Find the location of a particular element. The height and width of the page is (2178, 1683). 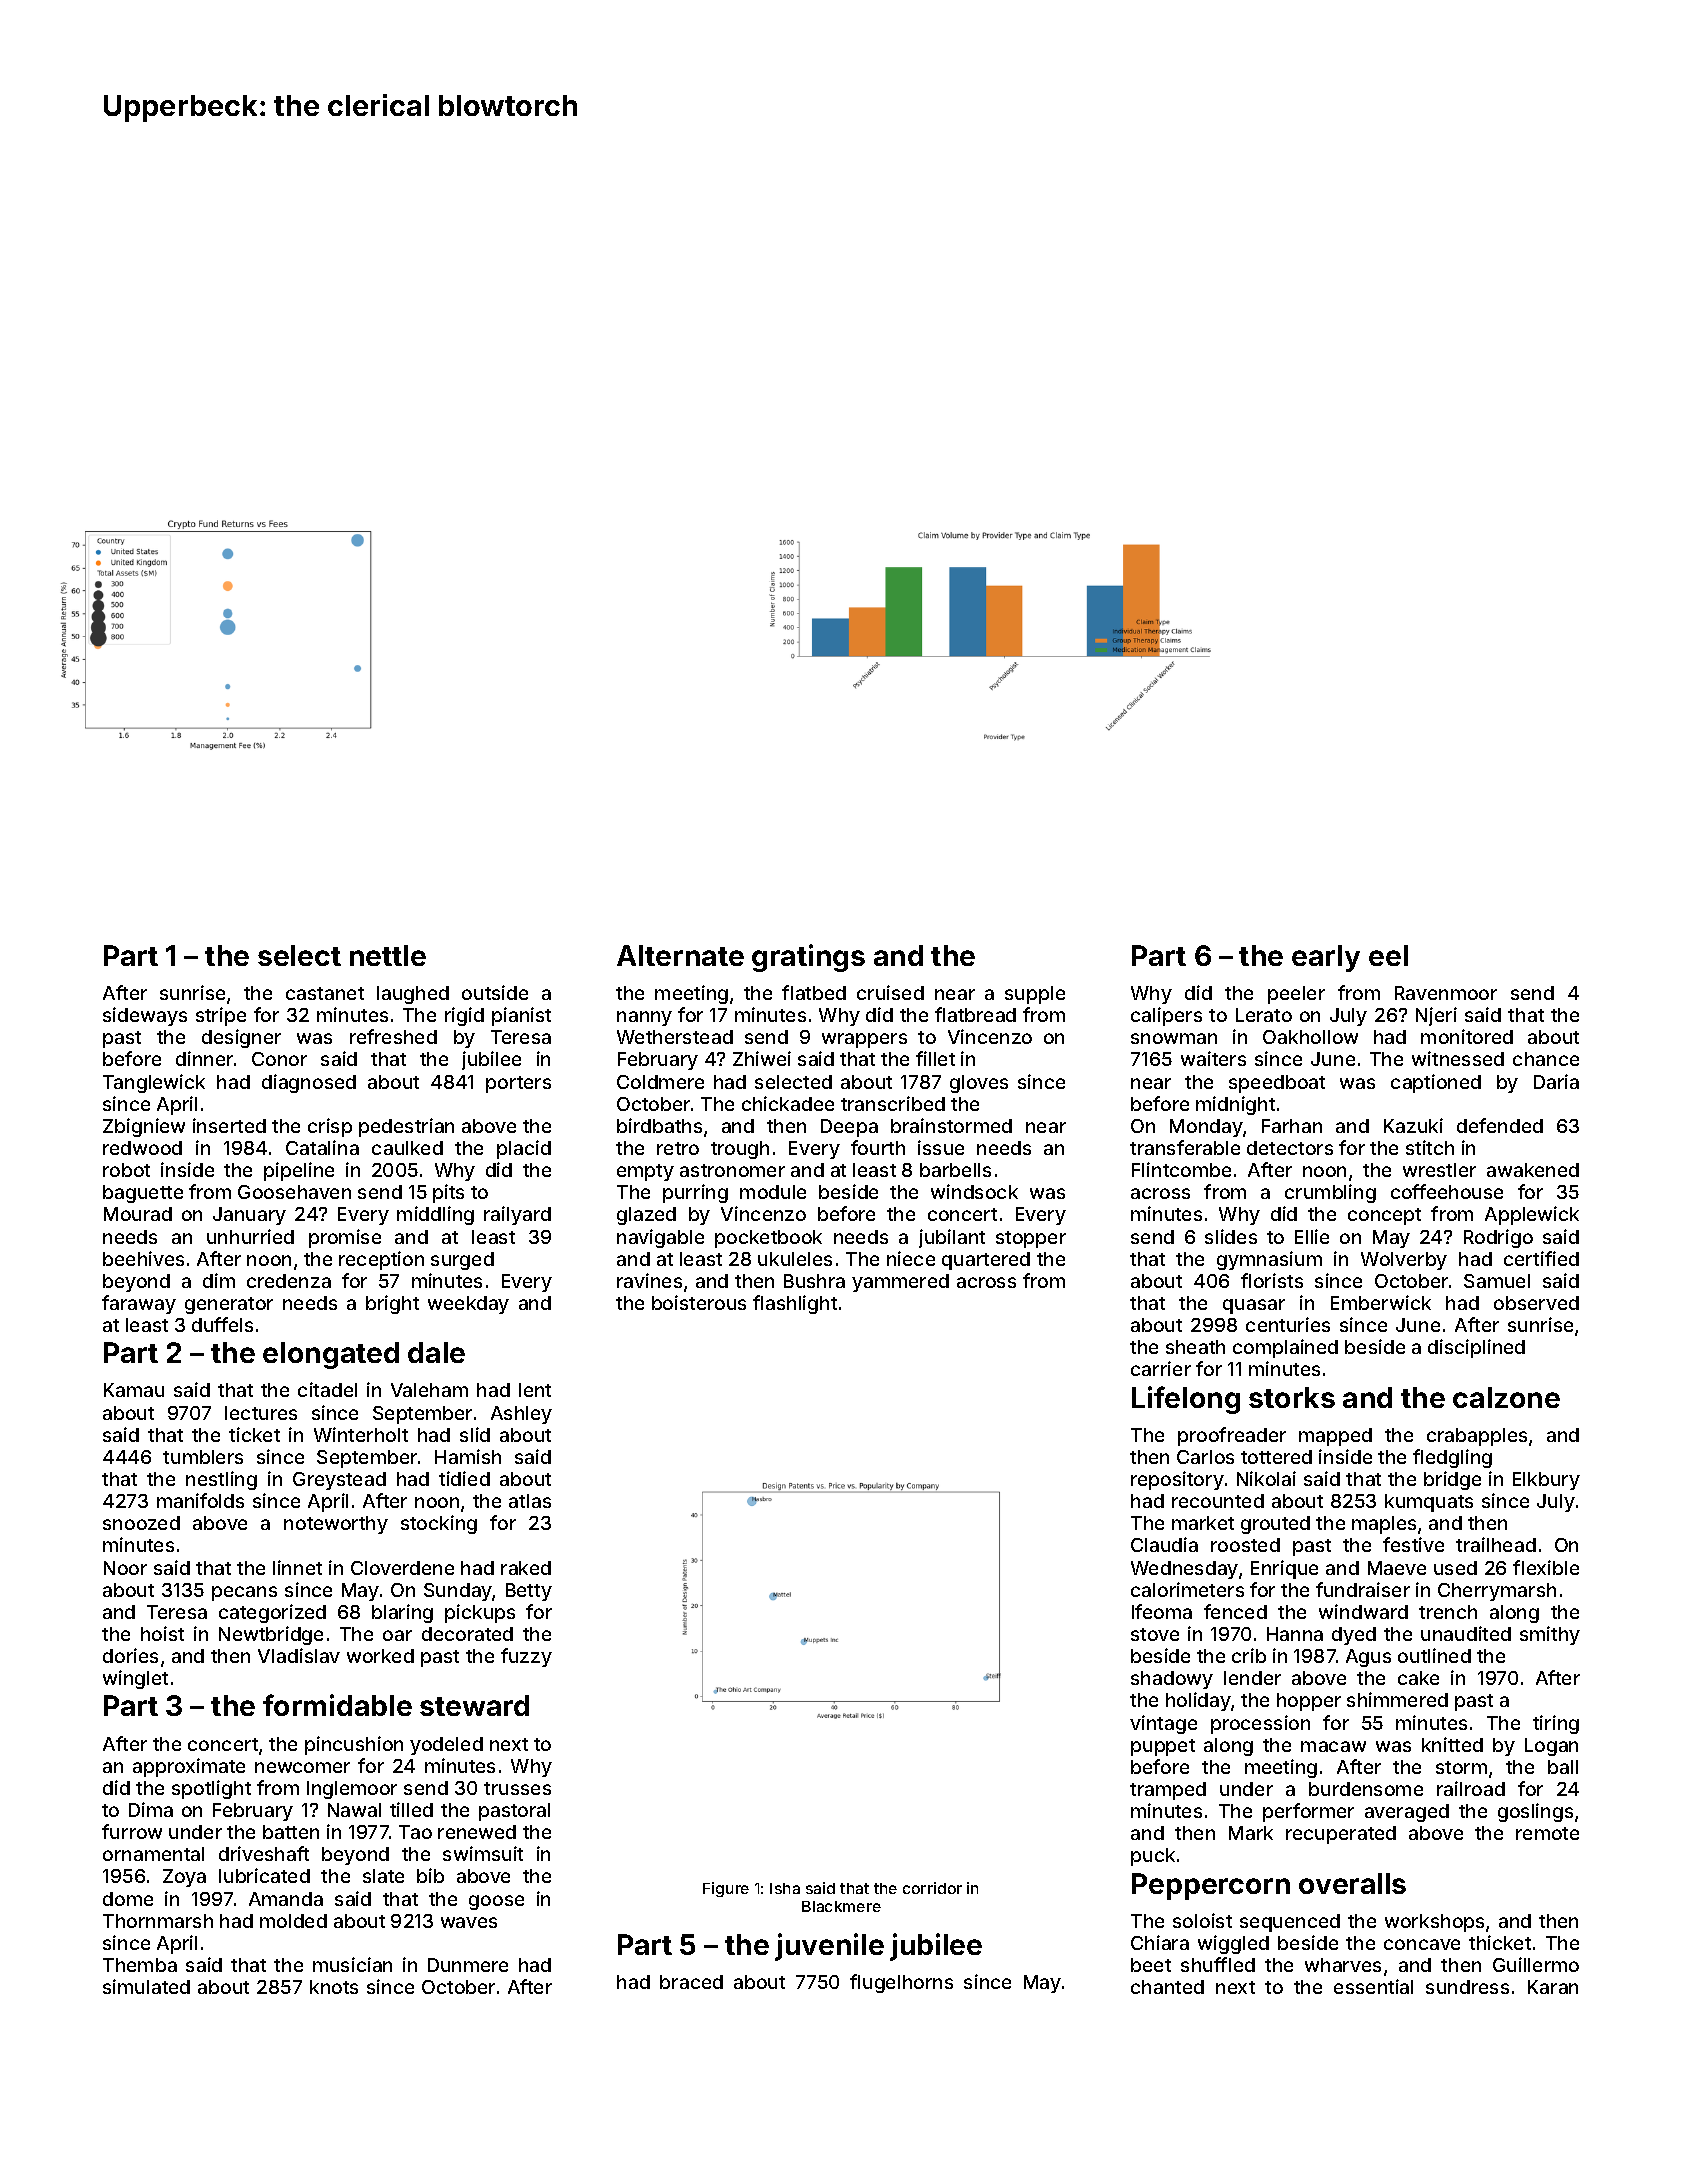

atlas is located at coordinates (530, 1501).
